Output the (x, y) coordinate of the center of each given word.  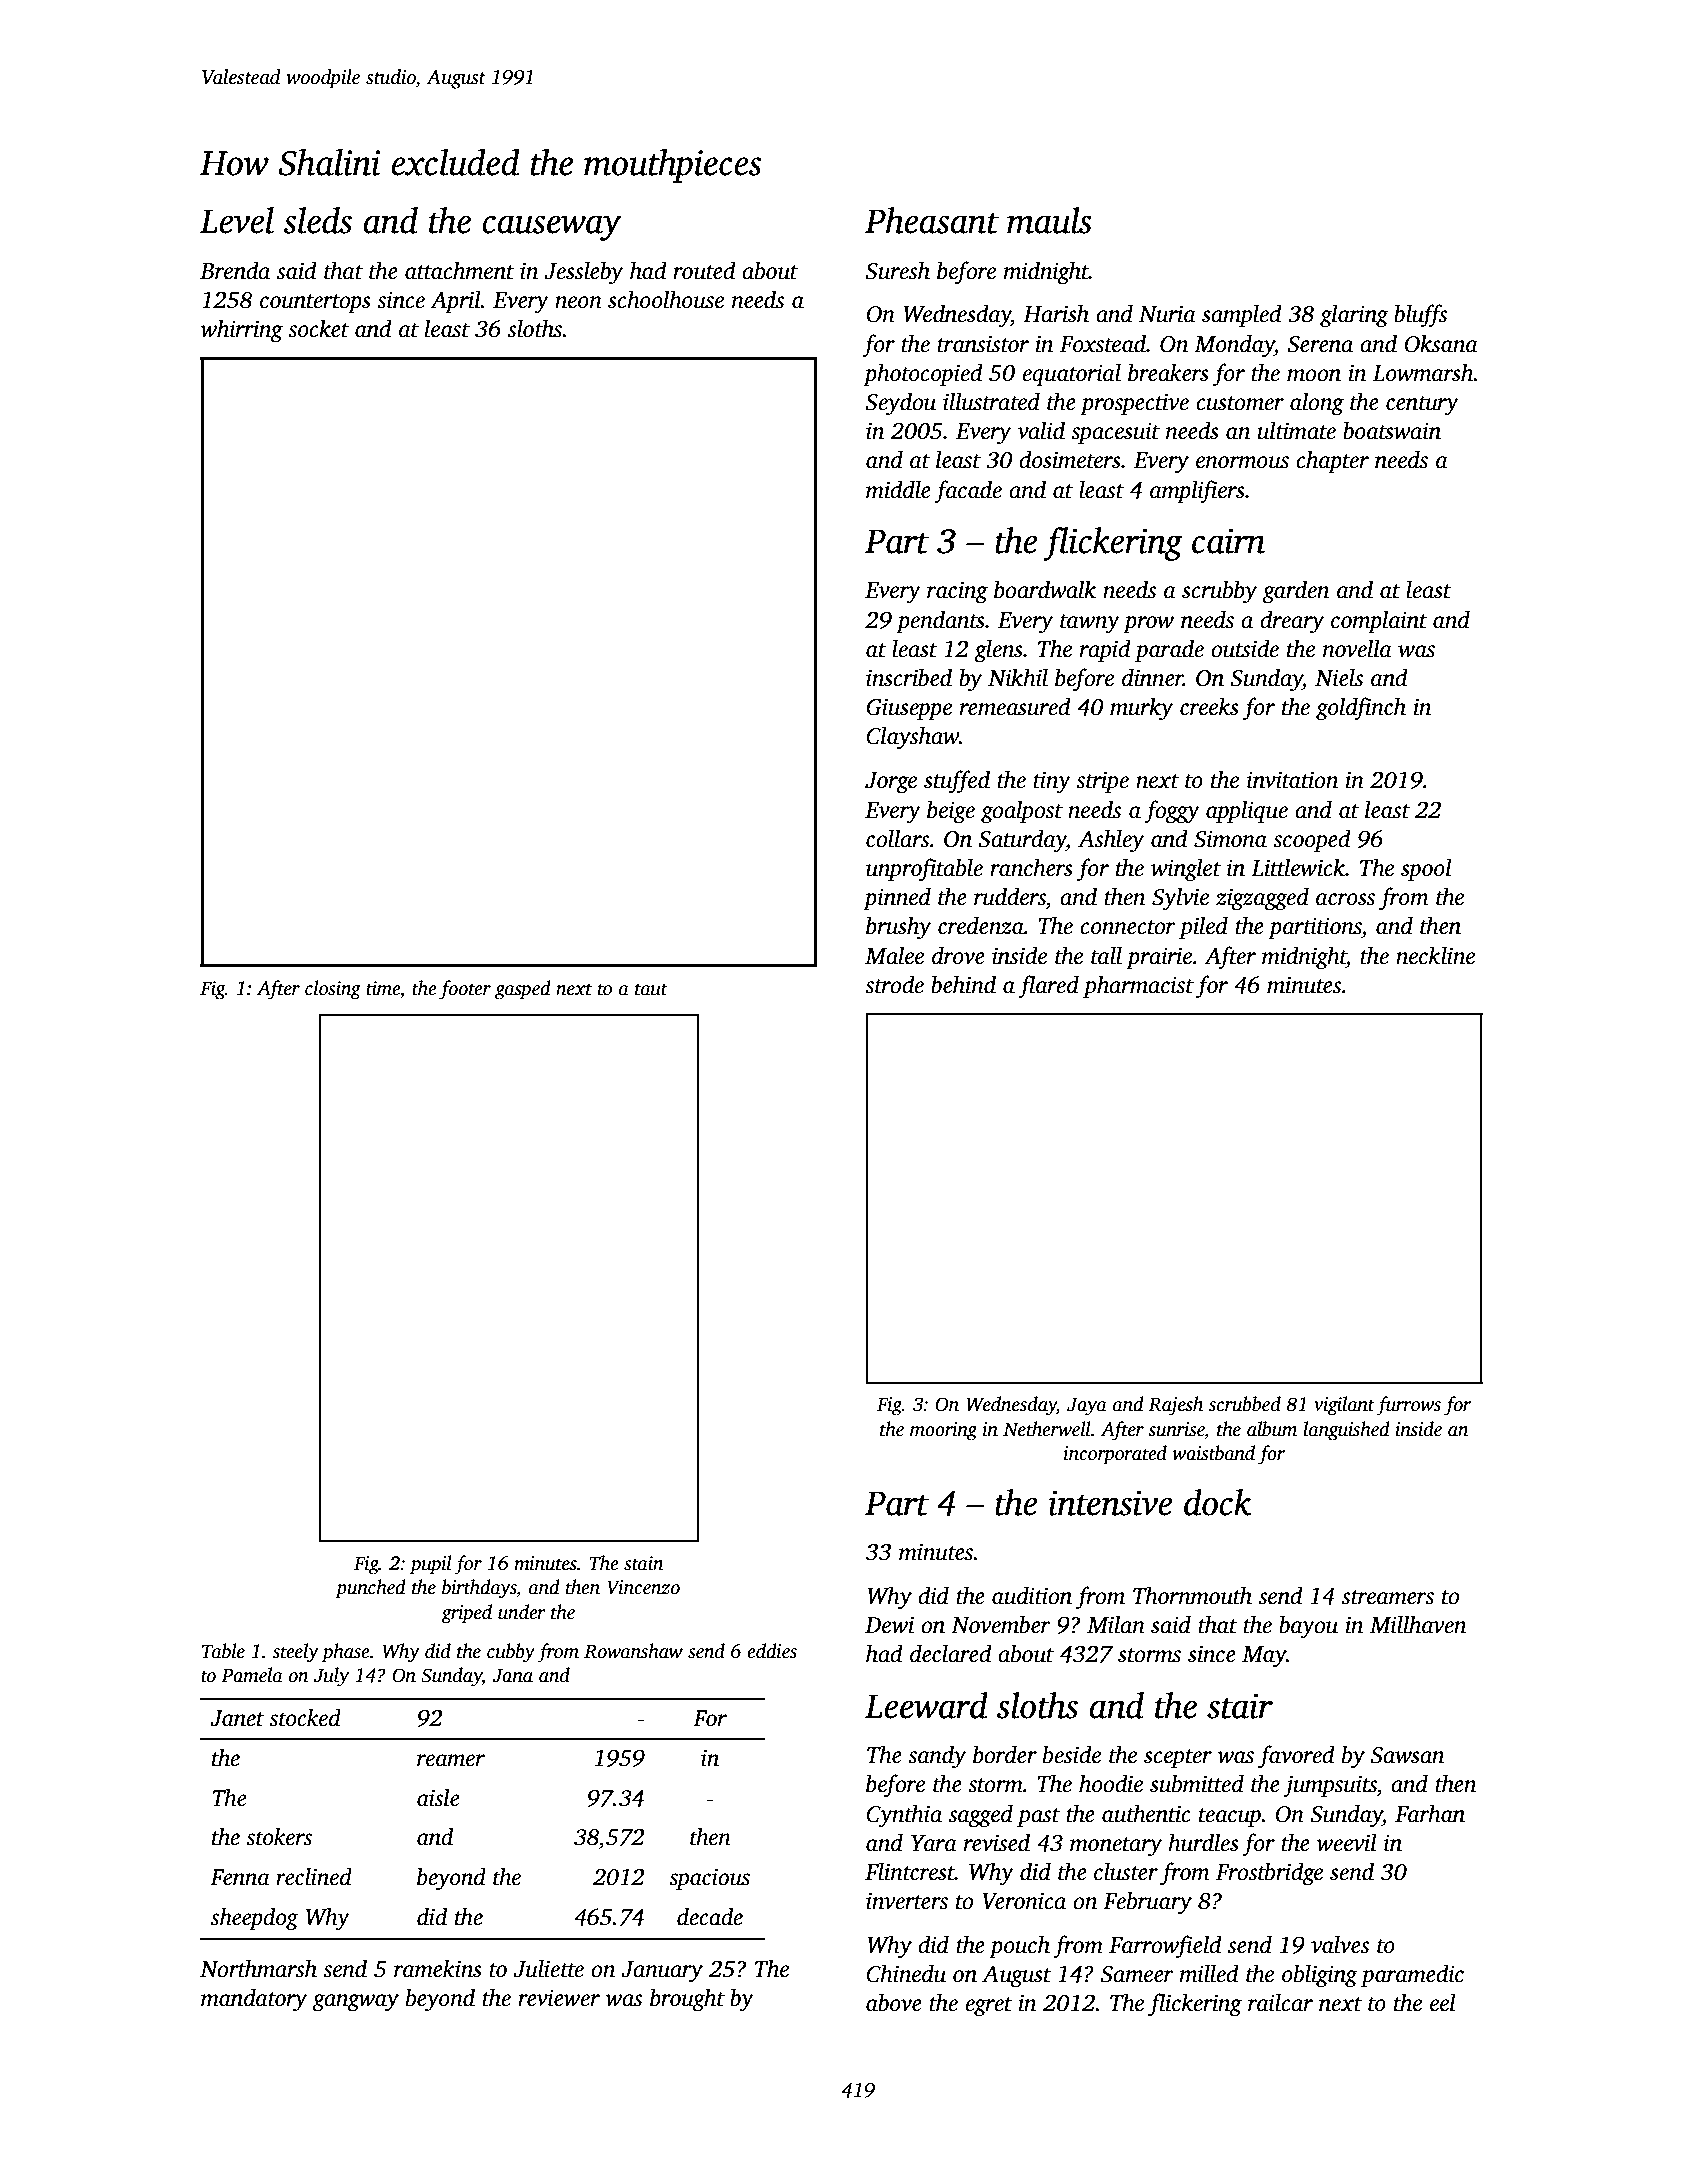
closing (333, 990)
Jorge (891, 783)
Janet (237, 1718)
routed (704, 270)
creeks (1209, 706)
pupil (431, 1565)
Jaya (1087, 1407)
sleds (317, 220)
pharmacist (1138, 986)
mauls (1049, 220)
